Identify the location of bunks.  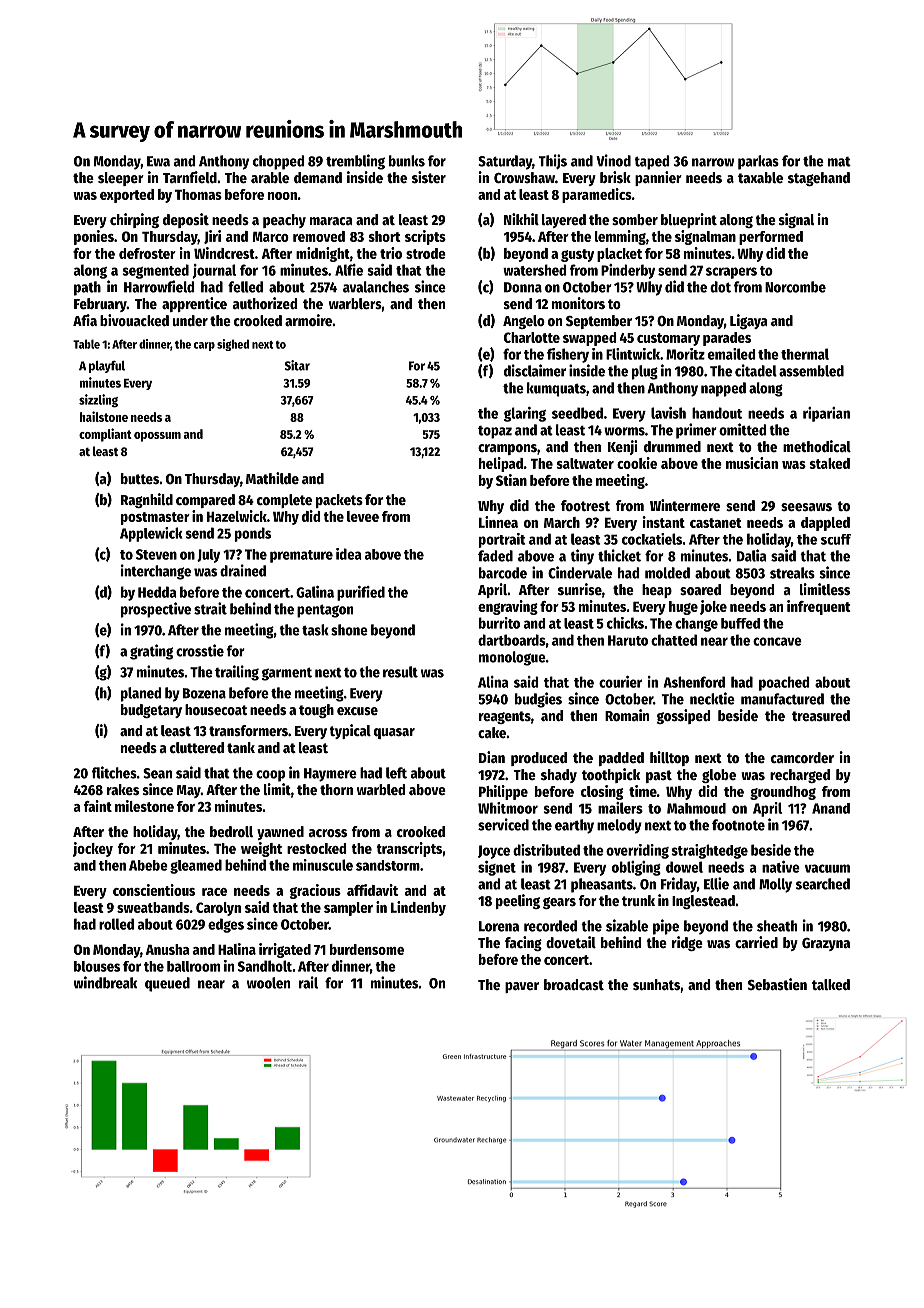
(407, 161).
